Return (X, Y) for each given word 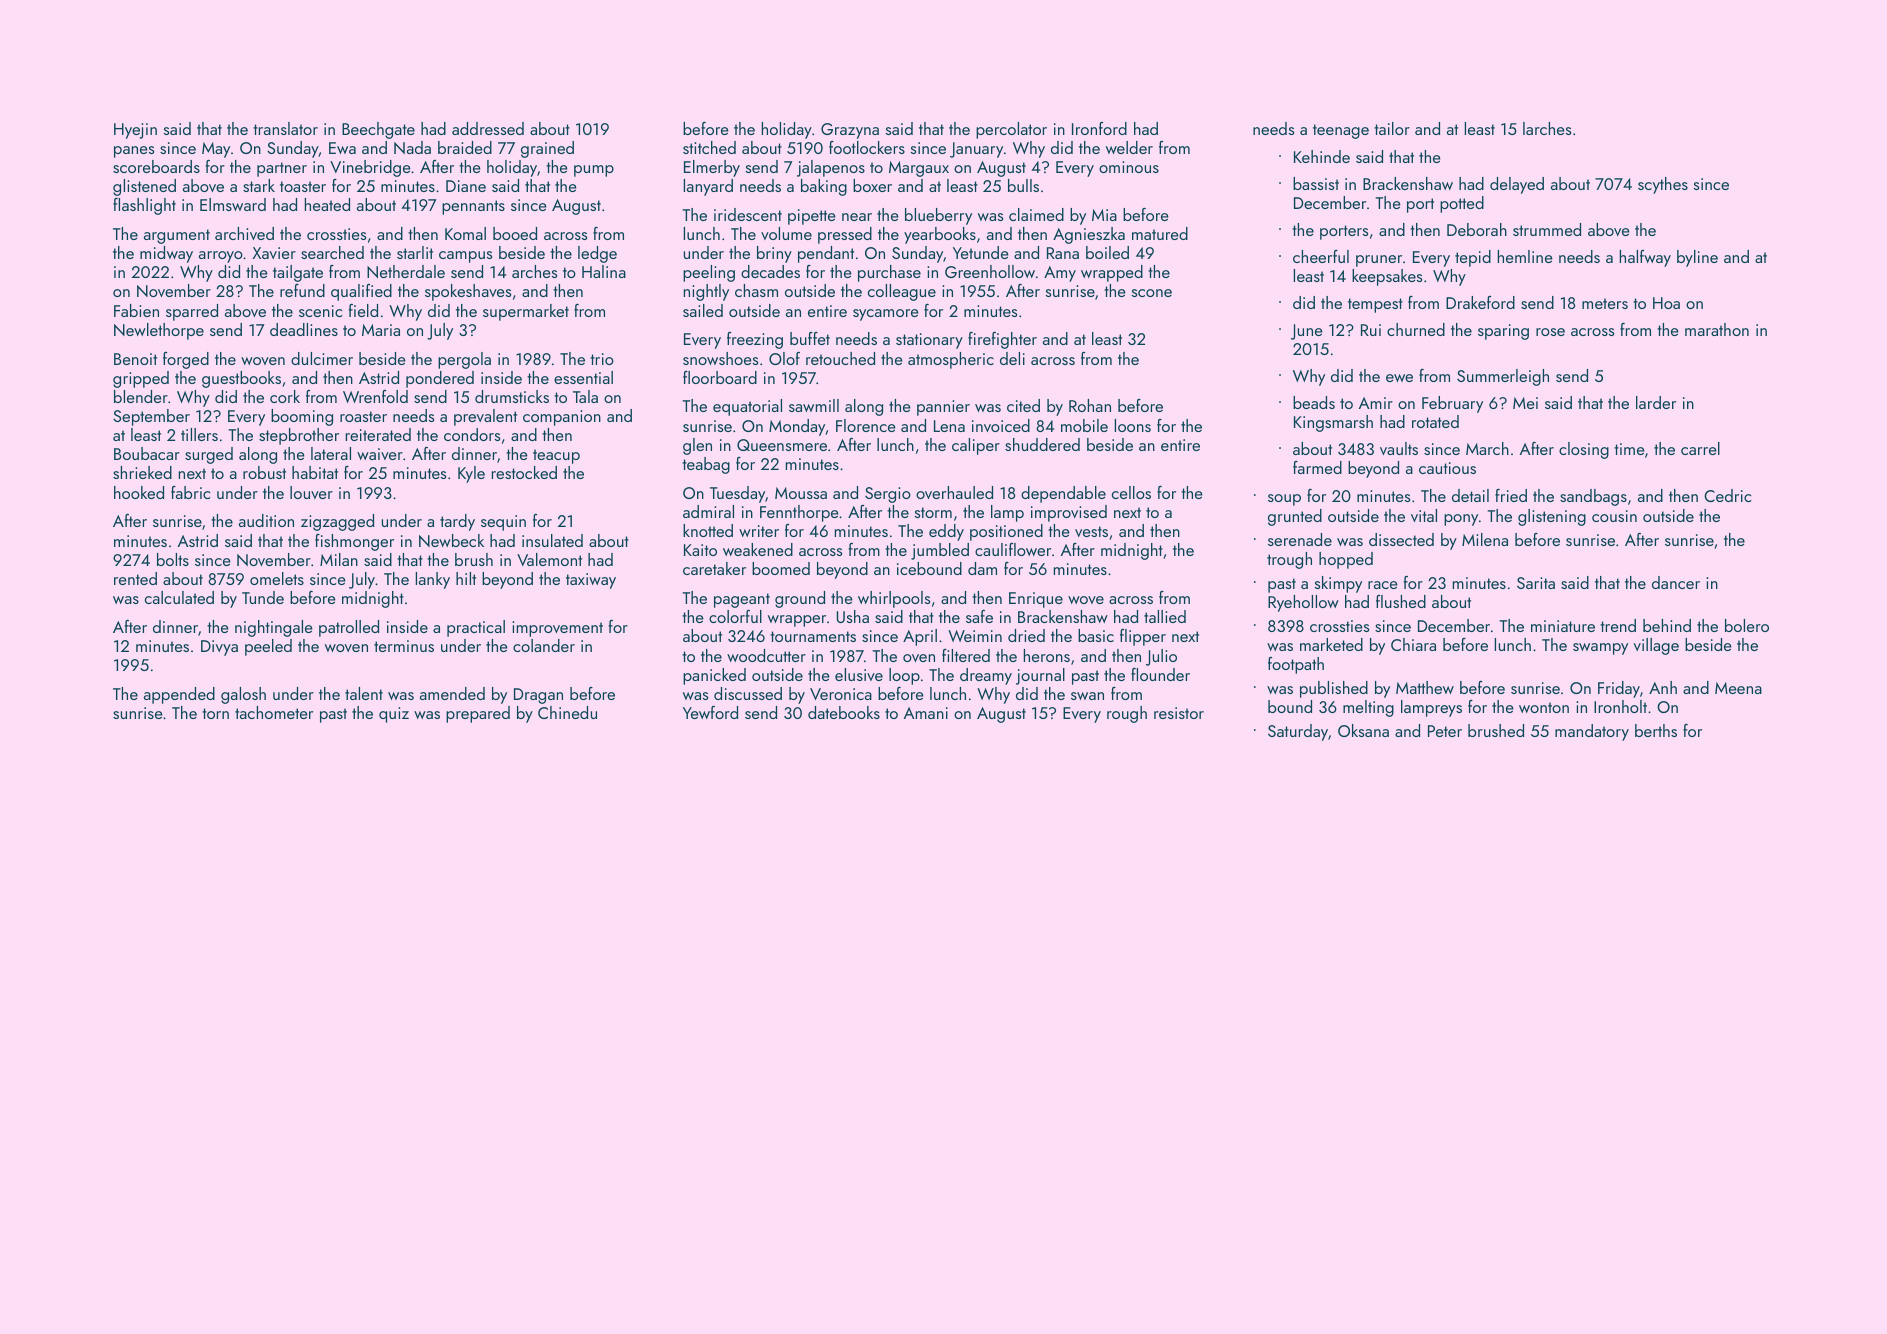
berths (1656, 730)
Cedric (1727, 495)
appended (179, 695)
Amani (926, 713)
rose (1550, 332)
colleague (902, 292)
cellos (1131, 492)
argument (177, 236)
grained (547, 149)
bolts (173, 559)
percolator (1011, 130)
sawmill (814, 405)
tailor (1392, 128)
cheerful (1321, 256)
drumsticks (512, 396)
